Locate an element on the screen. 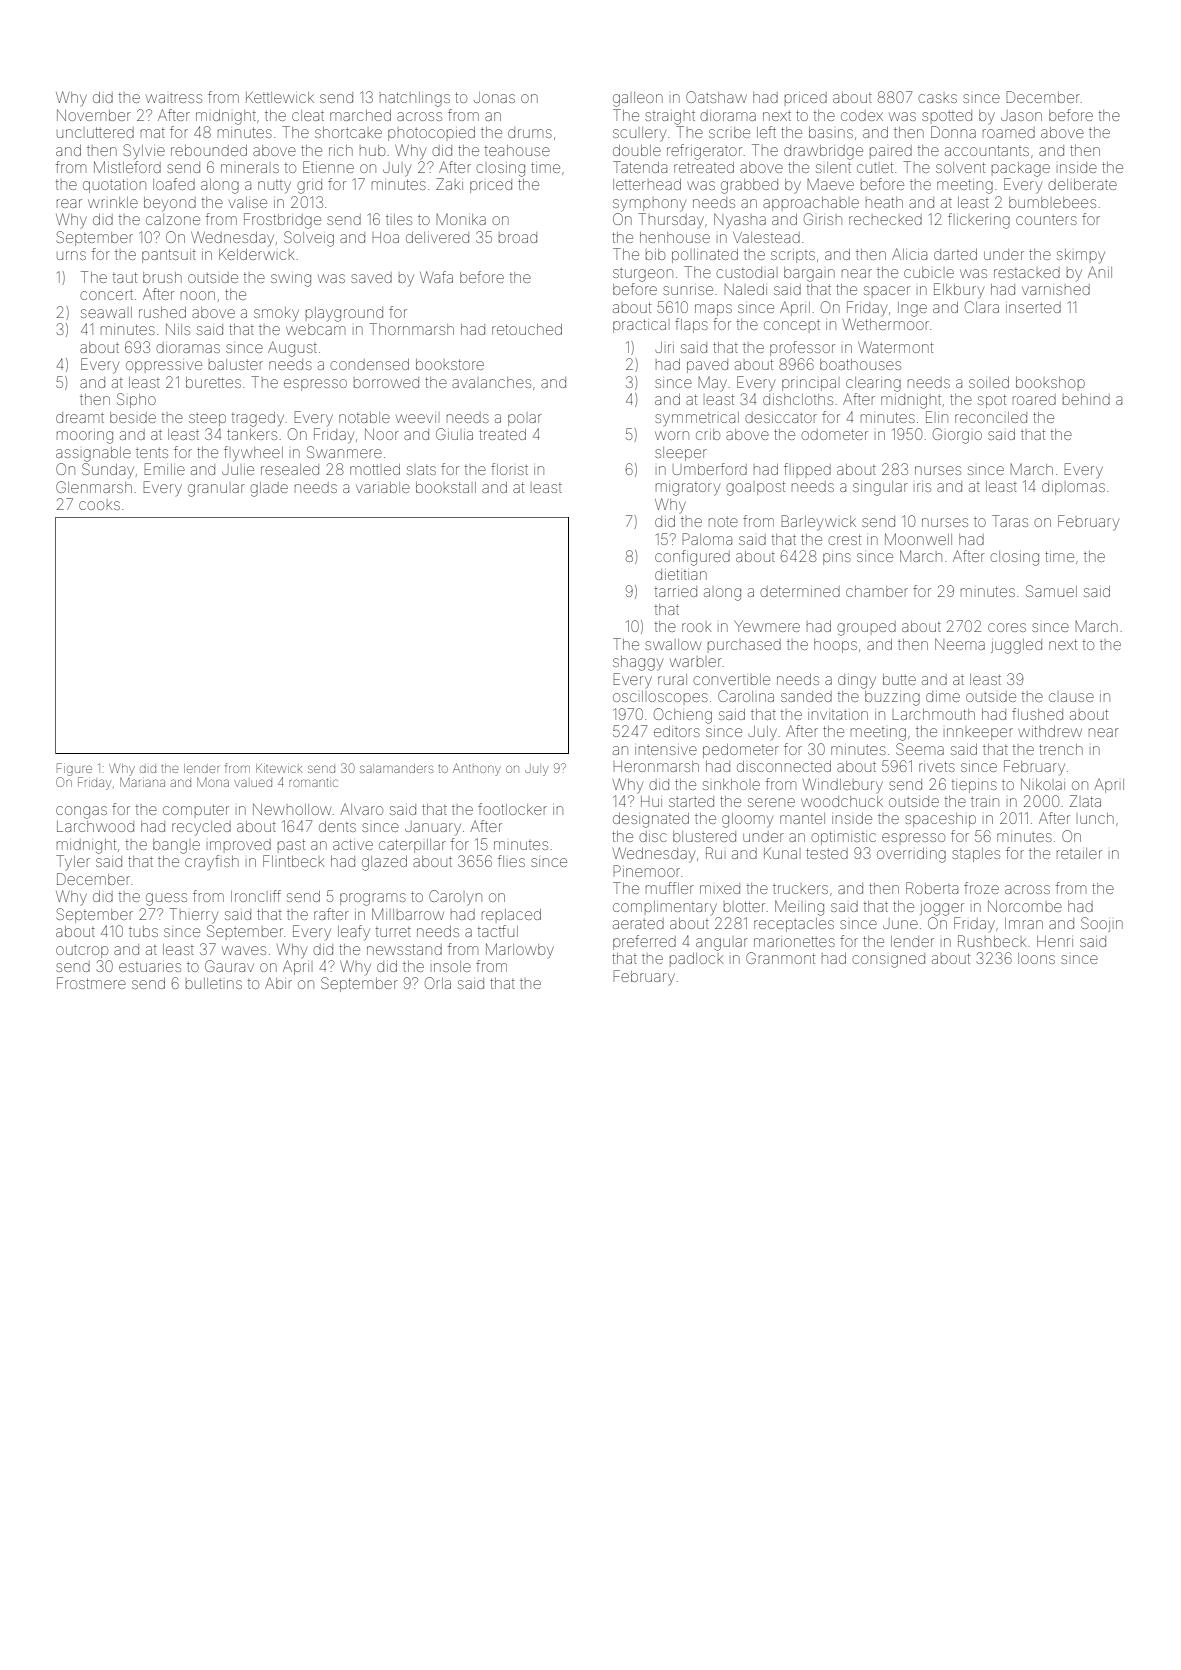 Image resolution: width=1181 pixels, height=1670 pixels. Frostmere is located at coordinates (91, 983).
